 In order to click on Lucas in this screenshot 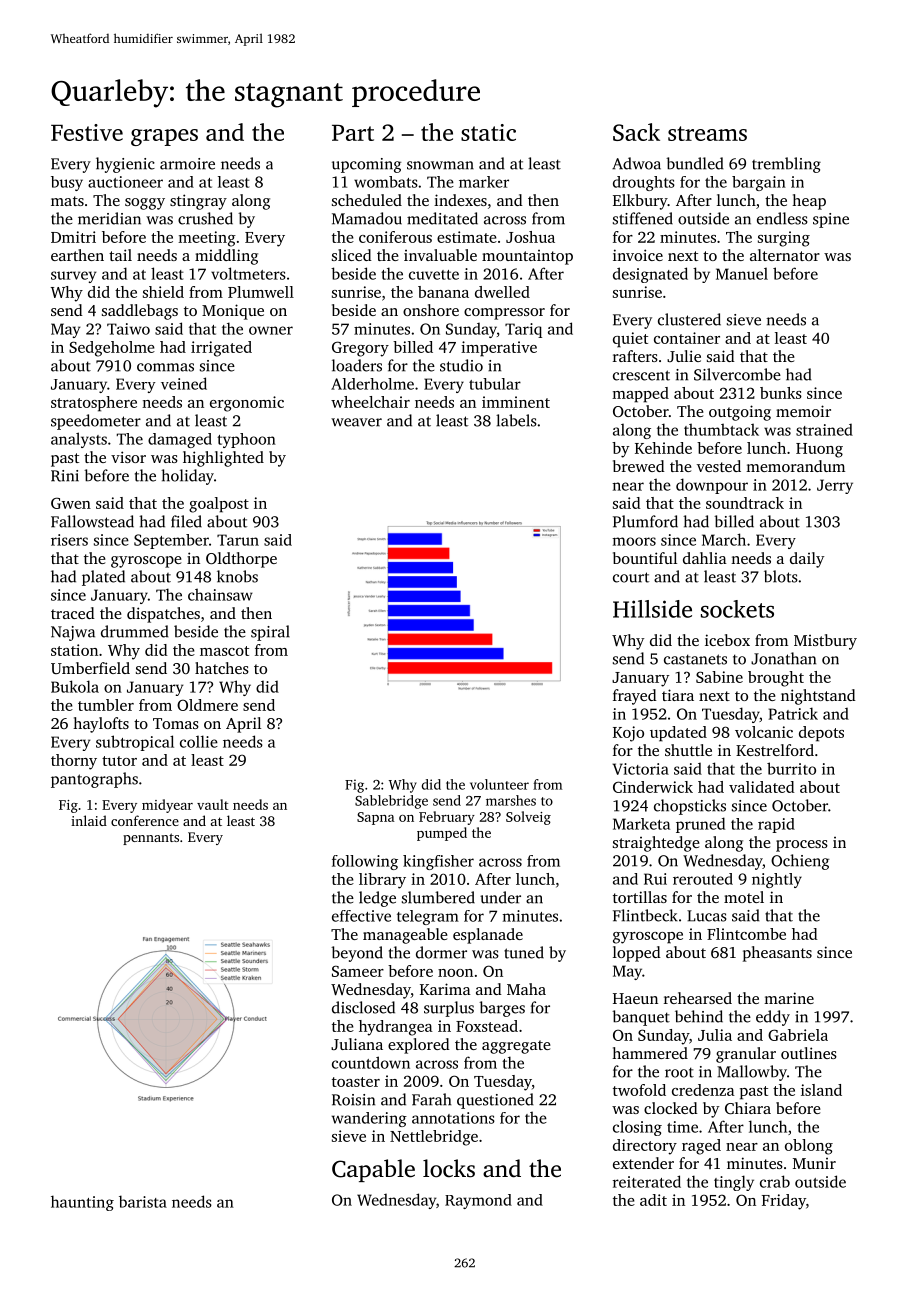, I will do `click(707, 916)`.
